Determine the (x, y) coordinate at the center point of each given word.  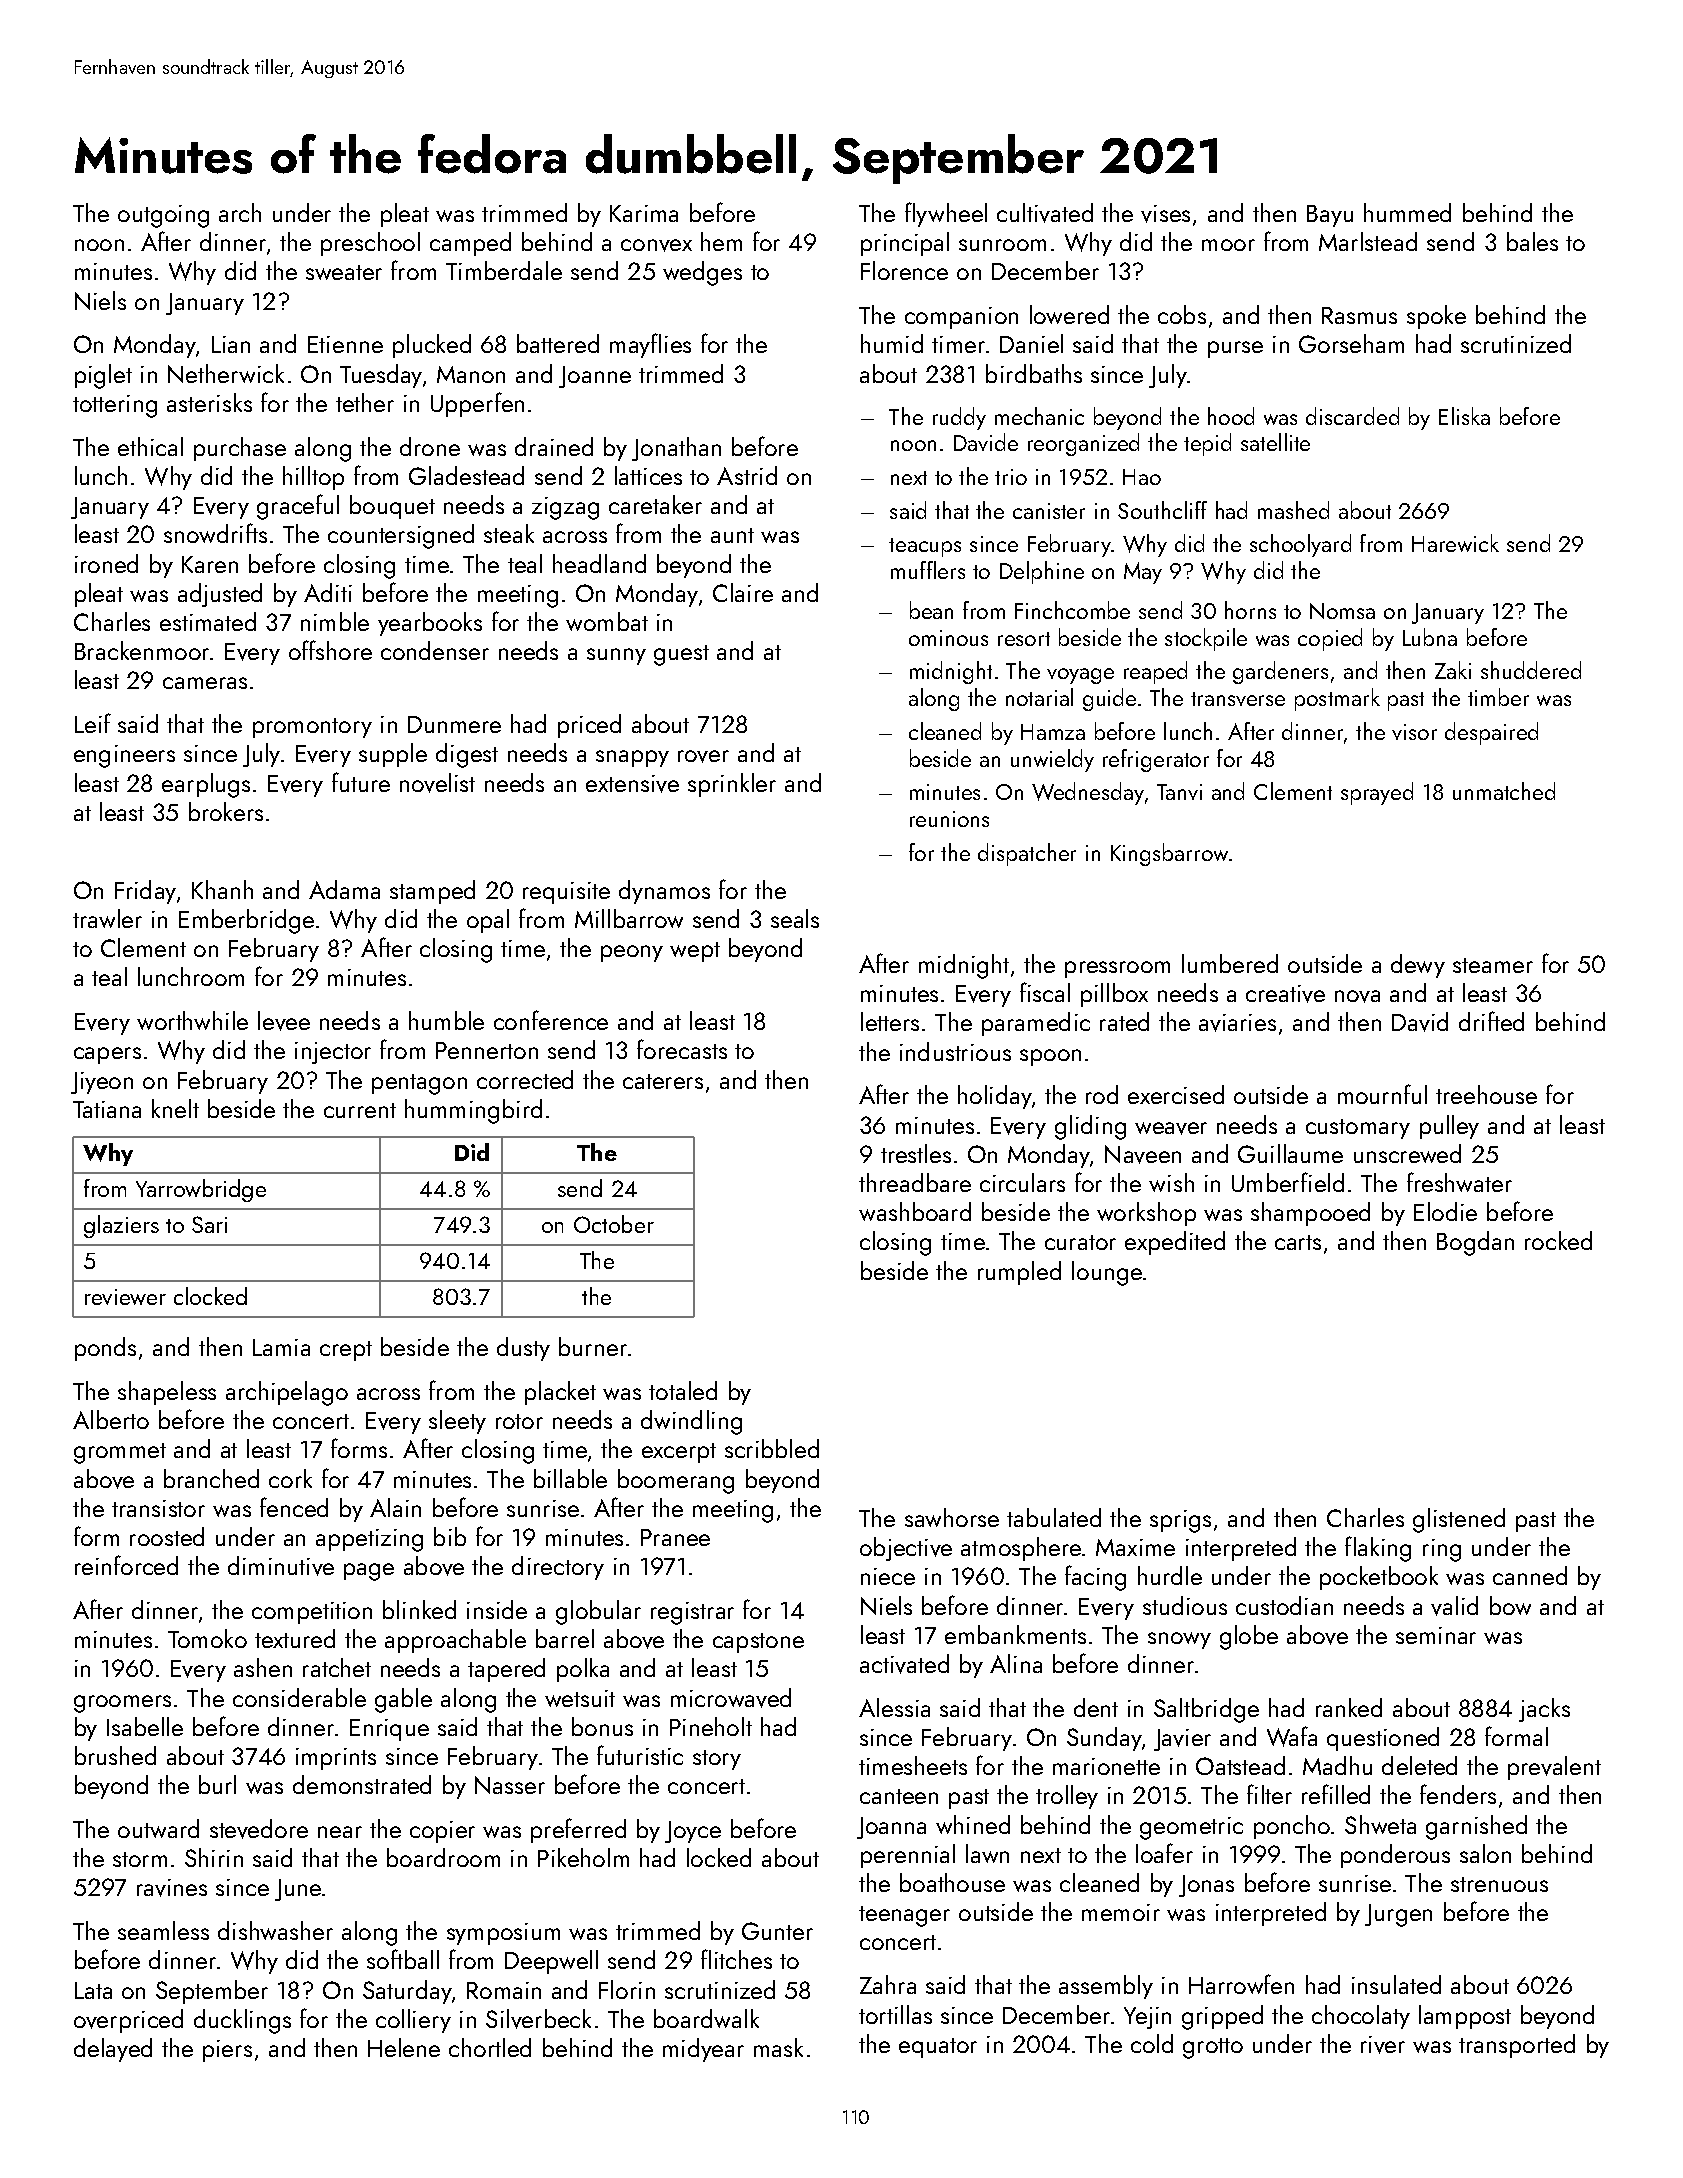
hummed (1407, 212)
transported (1517, 2046)
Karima (644, 213)
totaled (683, 1390)
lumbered (1230, 963)
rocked (1558, 1240)
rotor (519, 1421)
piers (227, 2051)
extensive (632, 784)
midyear (703, 2050)
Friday (145, 892)
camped (470, 244)
